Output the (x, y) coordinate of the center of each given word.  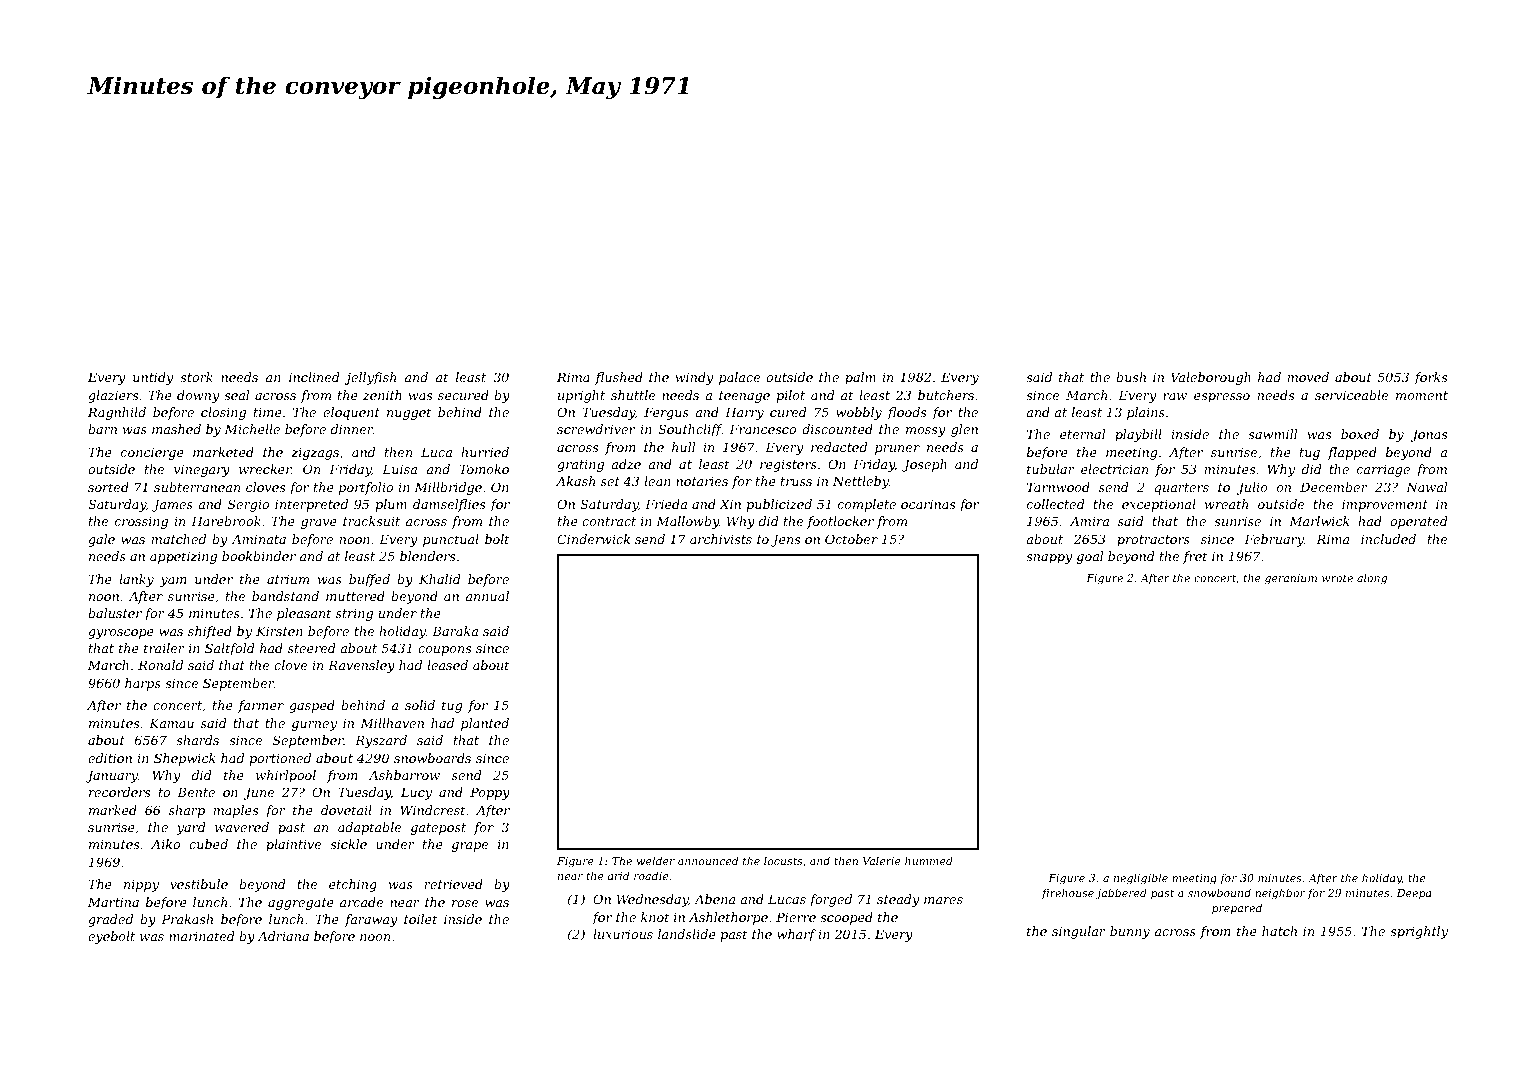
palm (860, 378)
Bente (196, 792)
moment (1422, 395)
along (1372, 579)
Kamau (171, 723)
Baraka (455, 631)
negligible (1141, 879)
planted (485, 724)
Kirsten (279, 631)
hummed (929, 860)
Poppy (490, 793)
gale (101, 540)
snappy (1049, 559)
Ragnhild (117, 413)
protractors (1153, 541)
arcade (361, 902)
